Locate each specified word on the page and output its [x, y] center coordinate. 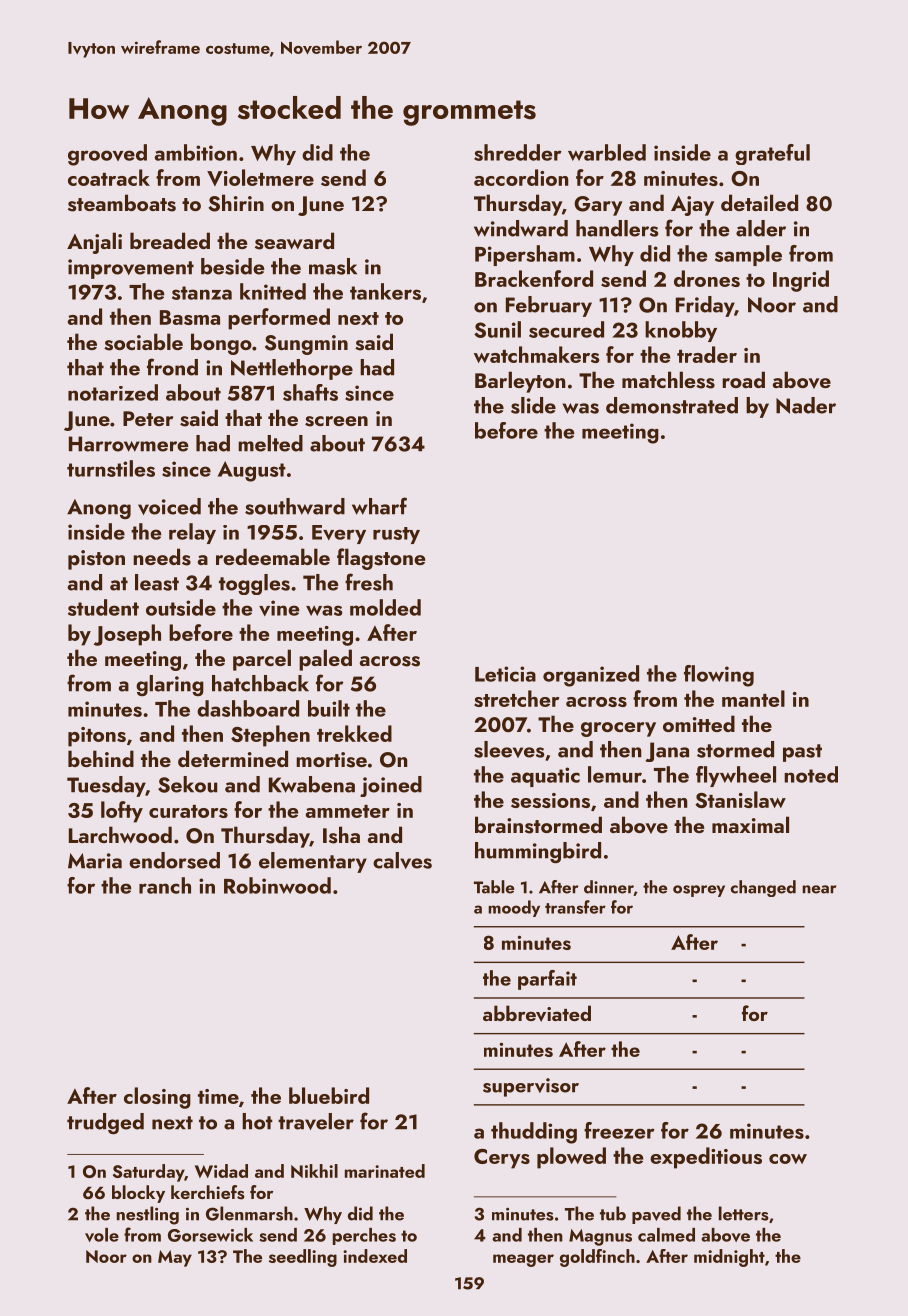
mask [333, 266]
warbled [607, 152]
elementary [313, 862]
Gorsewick [210, 1235]
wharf [379, 506]
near [819, 889]
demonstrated [672, 405]
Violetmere [260, 177]
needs [162, 557]
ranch [165, 885]
